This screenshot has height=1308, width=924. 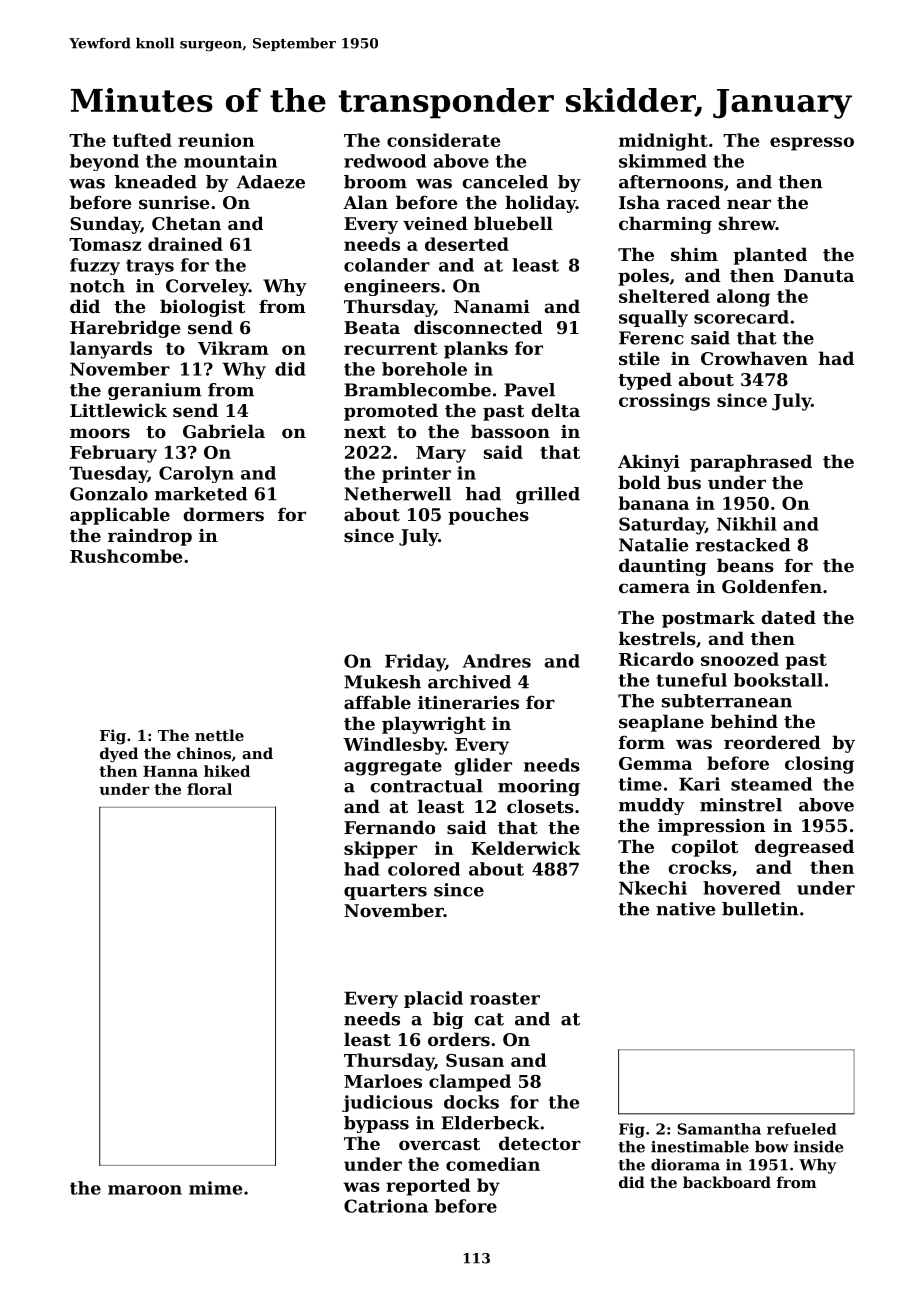 I want to click on maroon, so click(x=145, y=1190).
